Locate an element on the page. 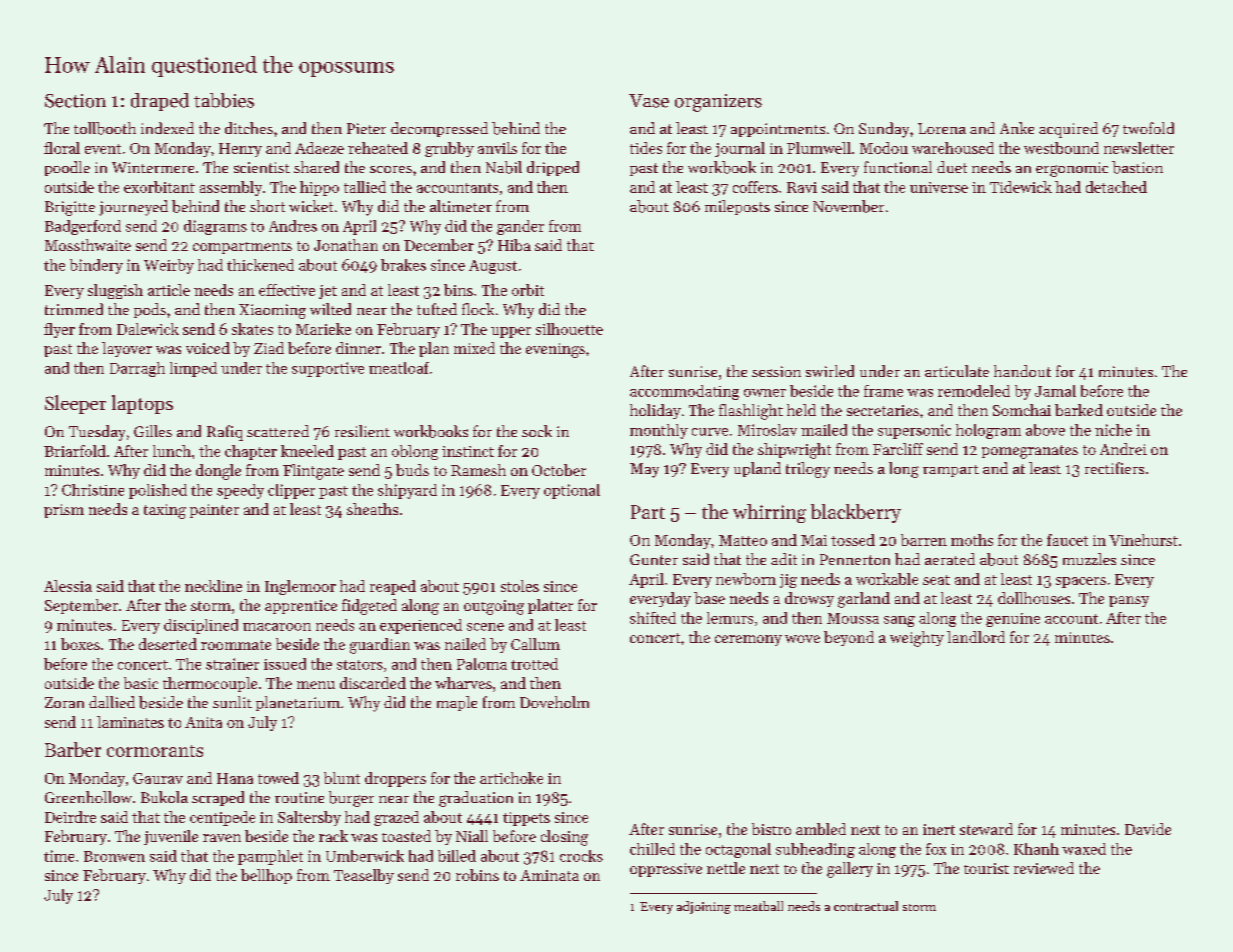  Davide is located at coordinates (1148, 829).
